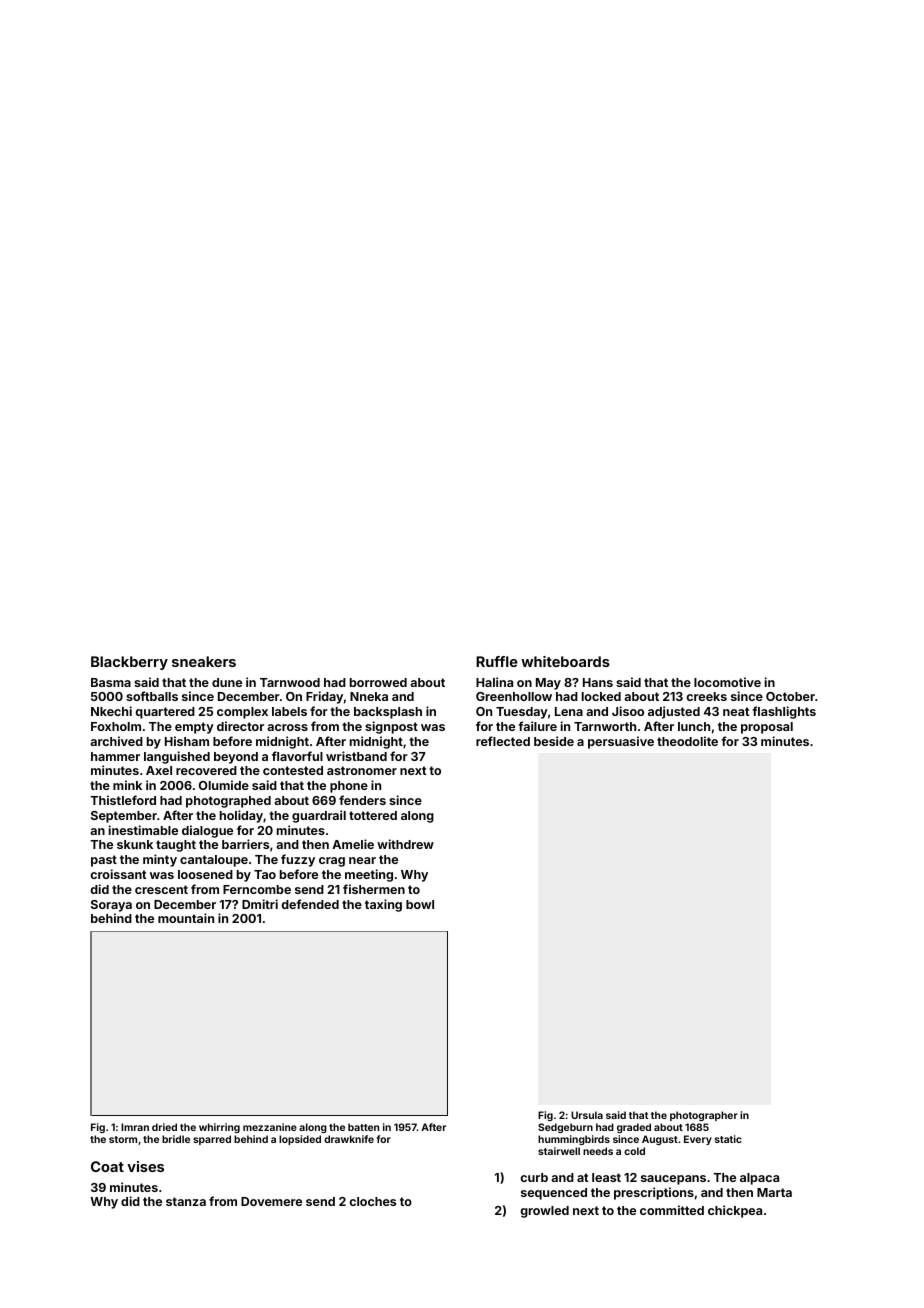 The height and width of the document is (1308, 924). Describe the element at coordinates (186, 1201) in the document. I see `stanza` at that location.
